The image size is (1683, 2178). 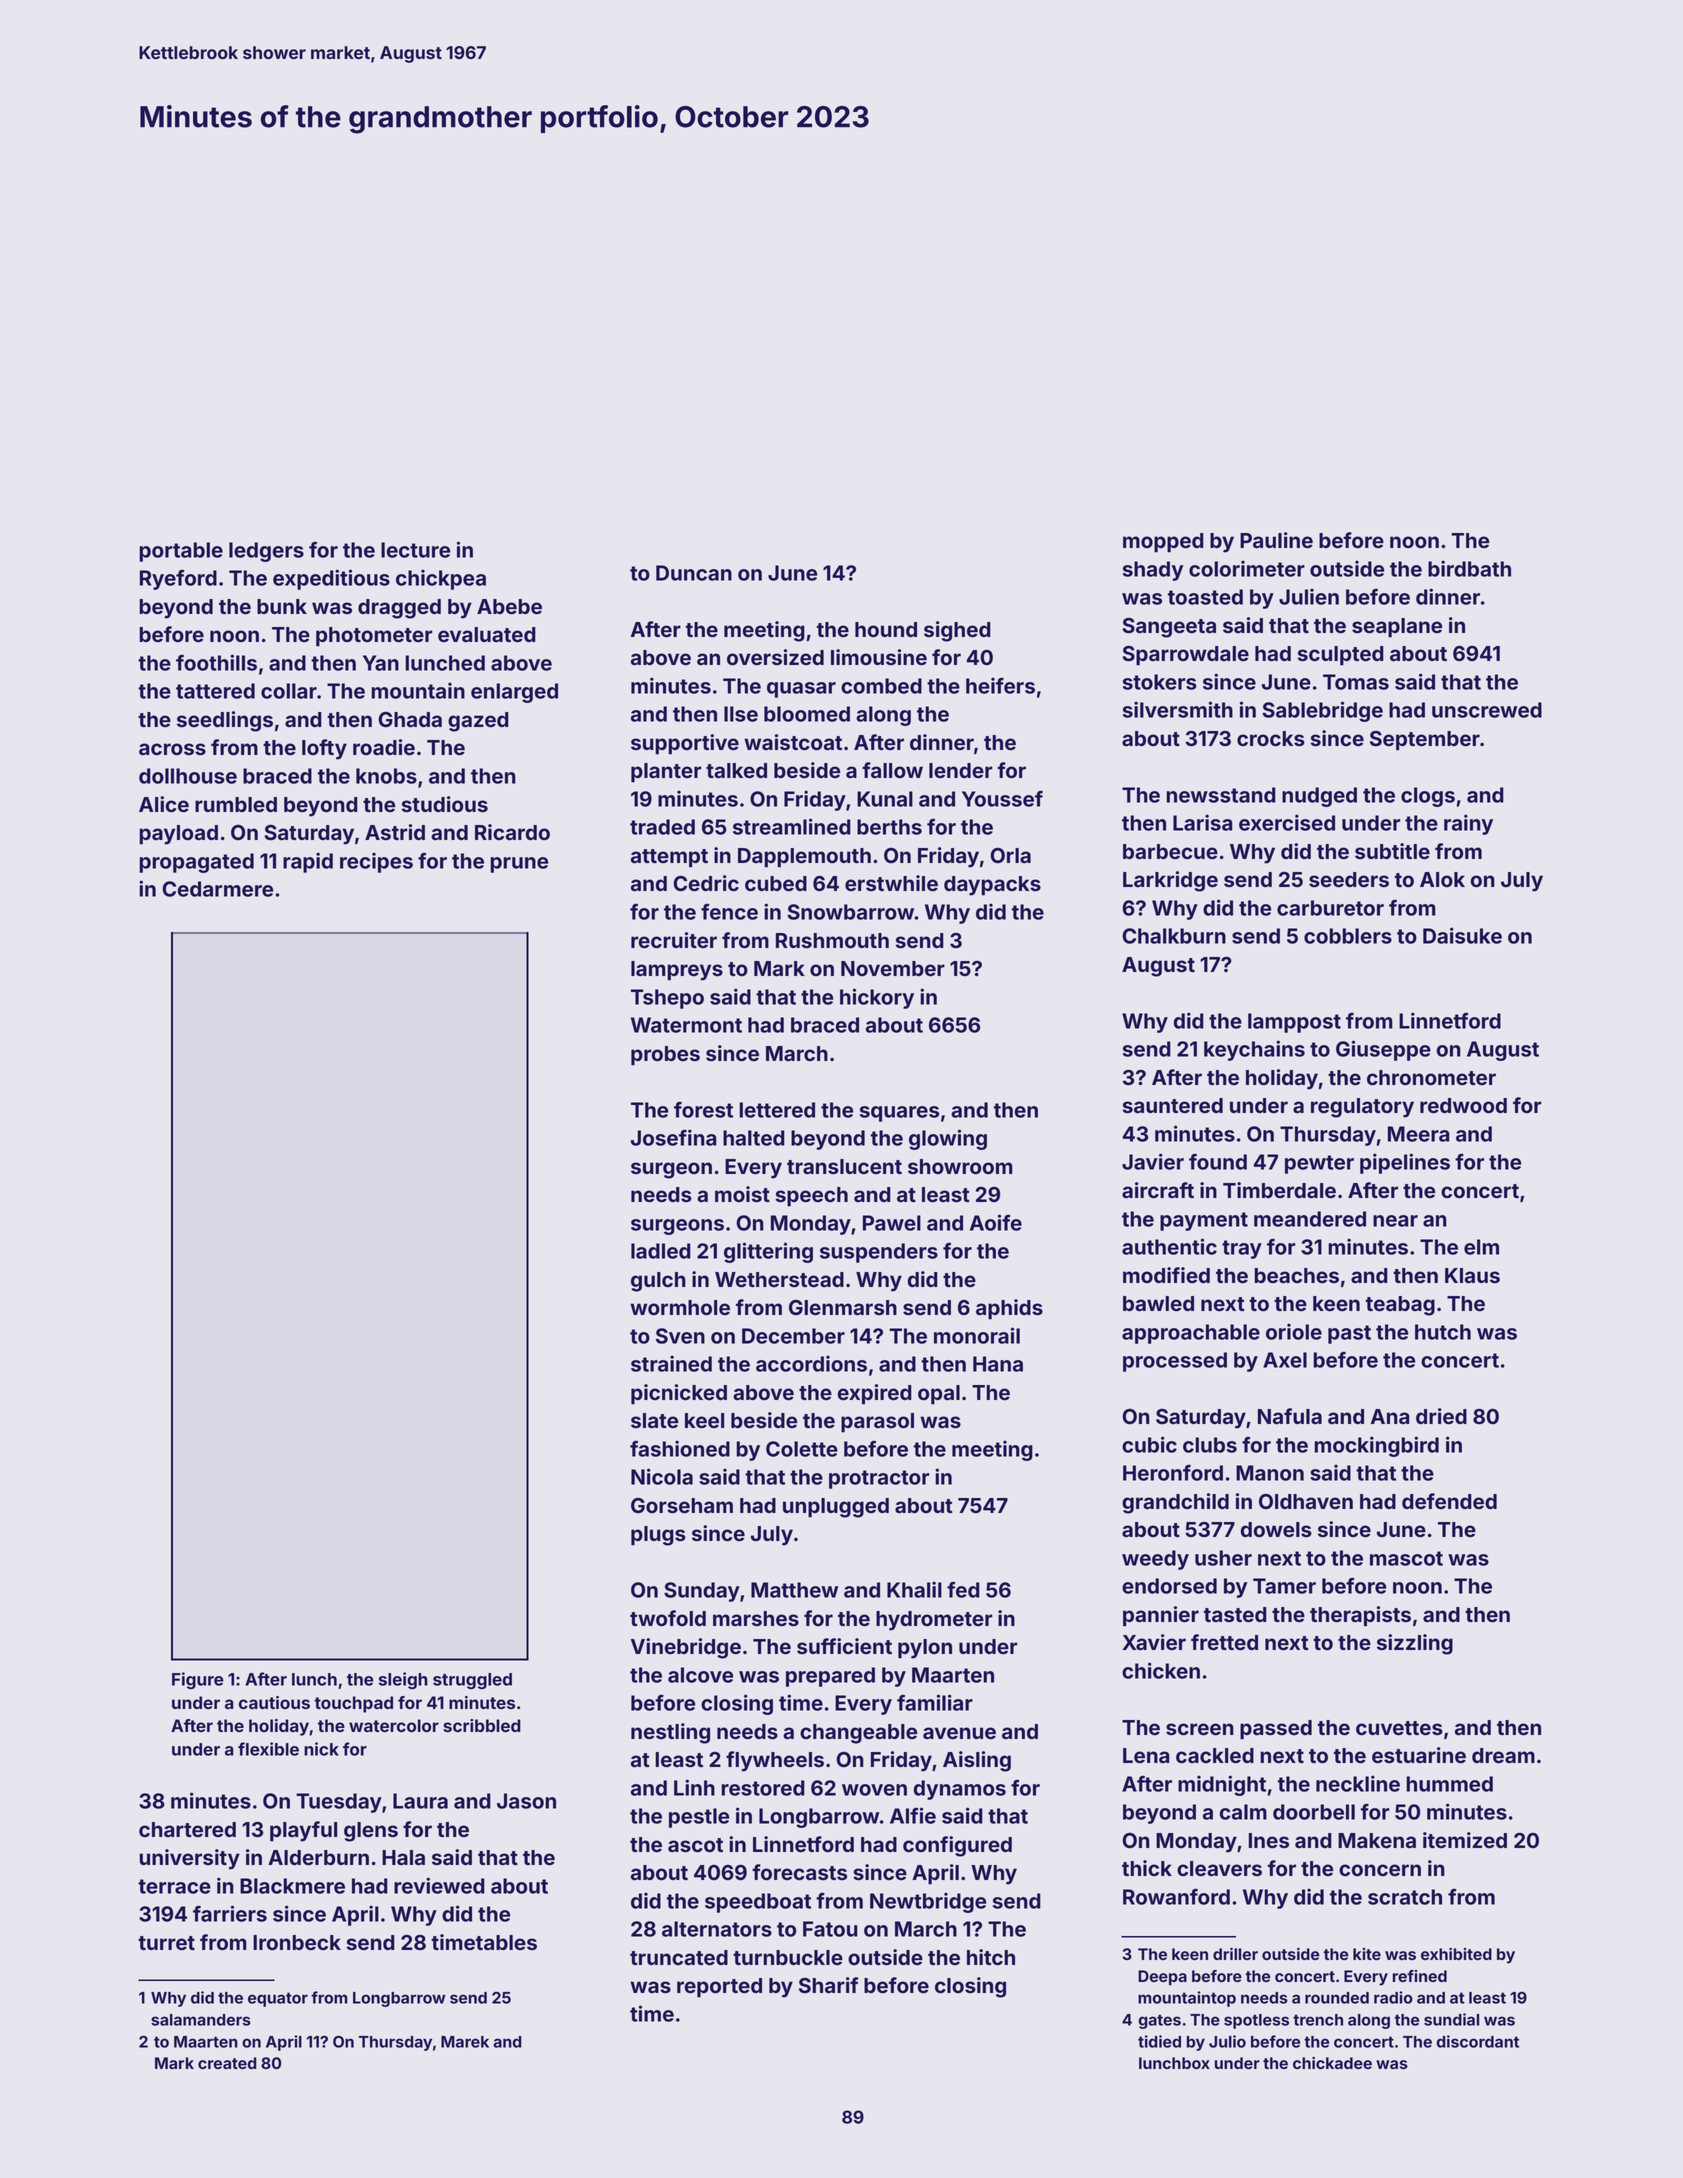 What do you see at coordinates (1276, 1730) in the document?
I see `passed` at bounding box center [1276, 1730].
